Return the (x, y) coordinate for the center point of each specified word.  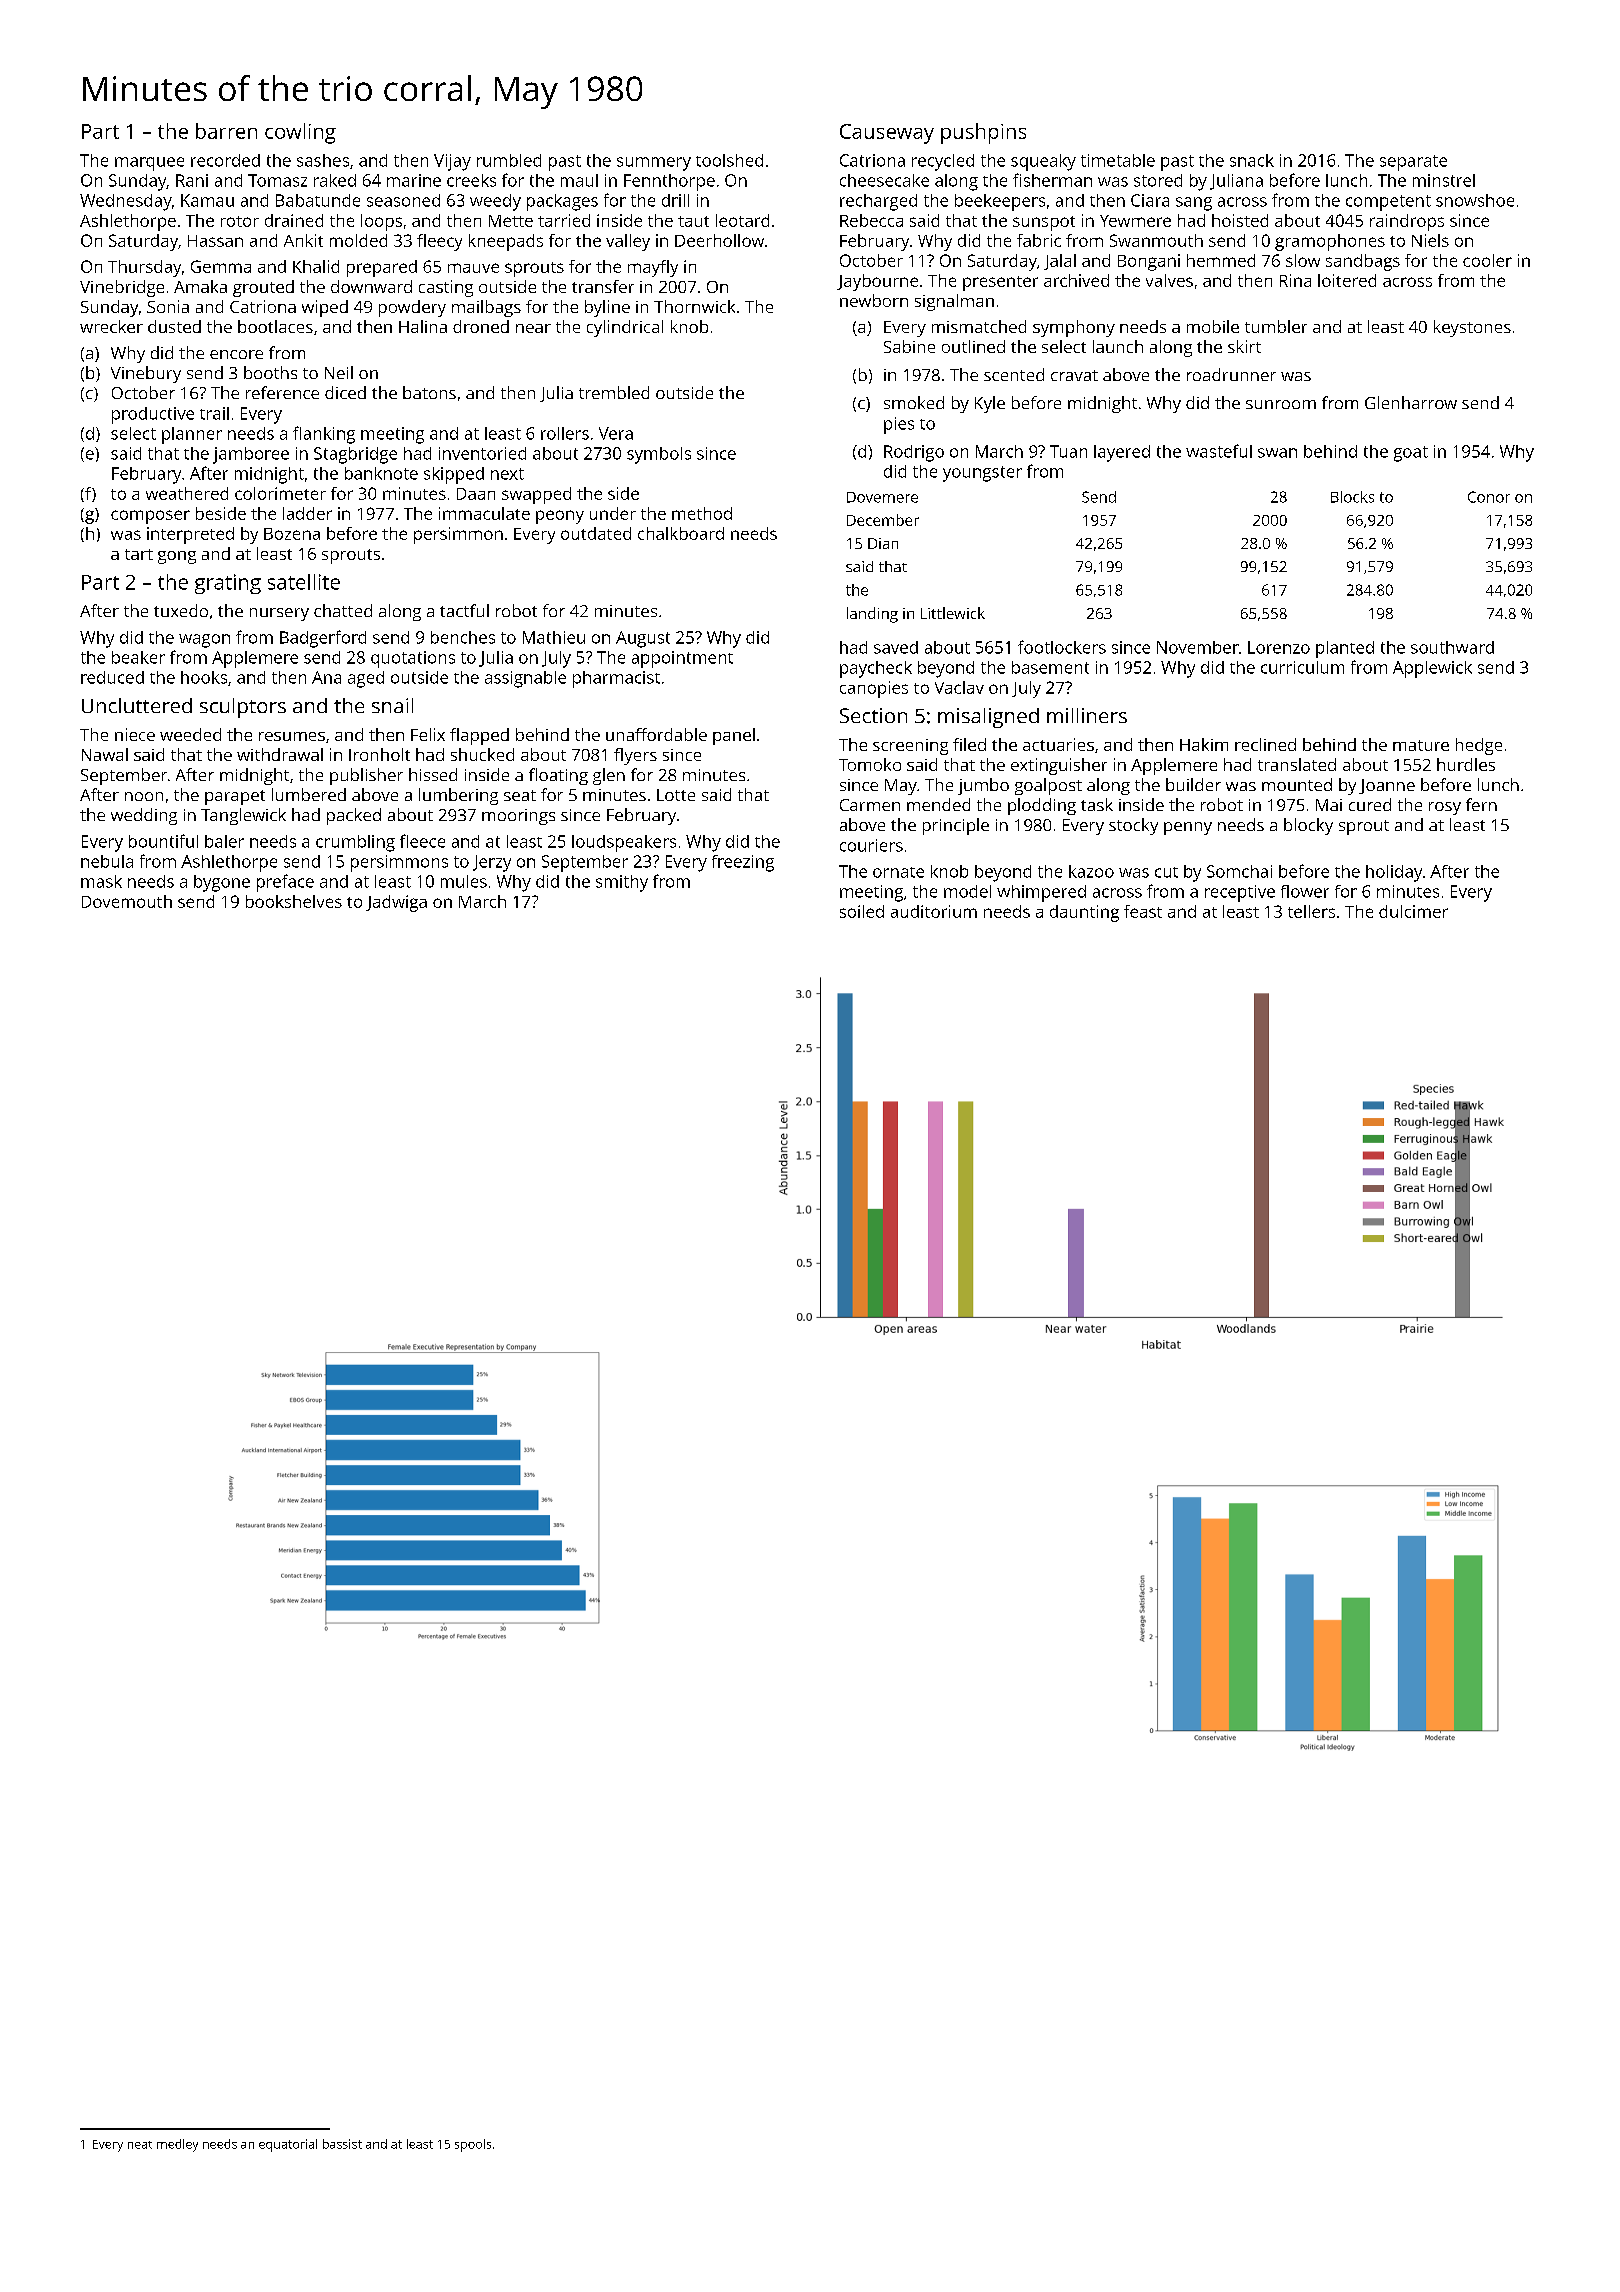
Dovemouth (127, 901)
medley (177, 2145)
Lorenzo (1279, 647)
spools (473, 2145)
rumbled (509, 160)
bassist (342, 2144)
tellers (1311, 911)
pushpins (983, 133)
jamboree (251, 455)
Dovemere (882, 497)
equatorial (288, 2145)
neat (140, 2145)
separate (1413, 163)
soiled (862, 911)
